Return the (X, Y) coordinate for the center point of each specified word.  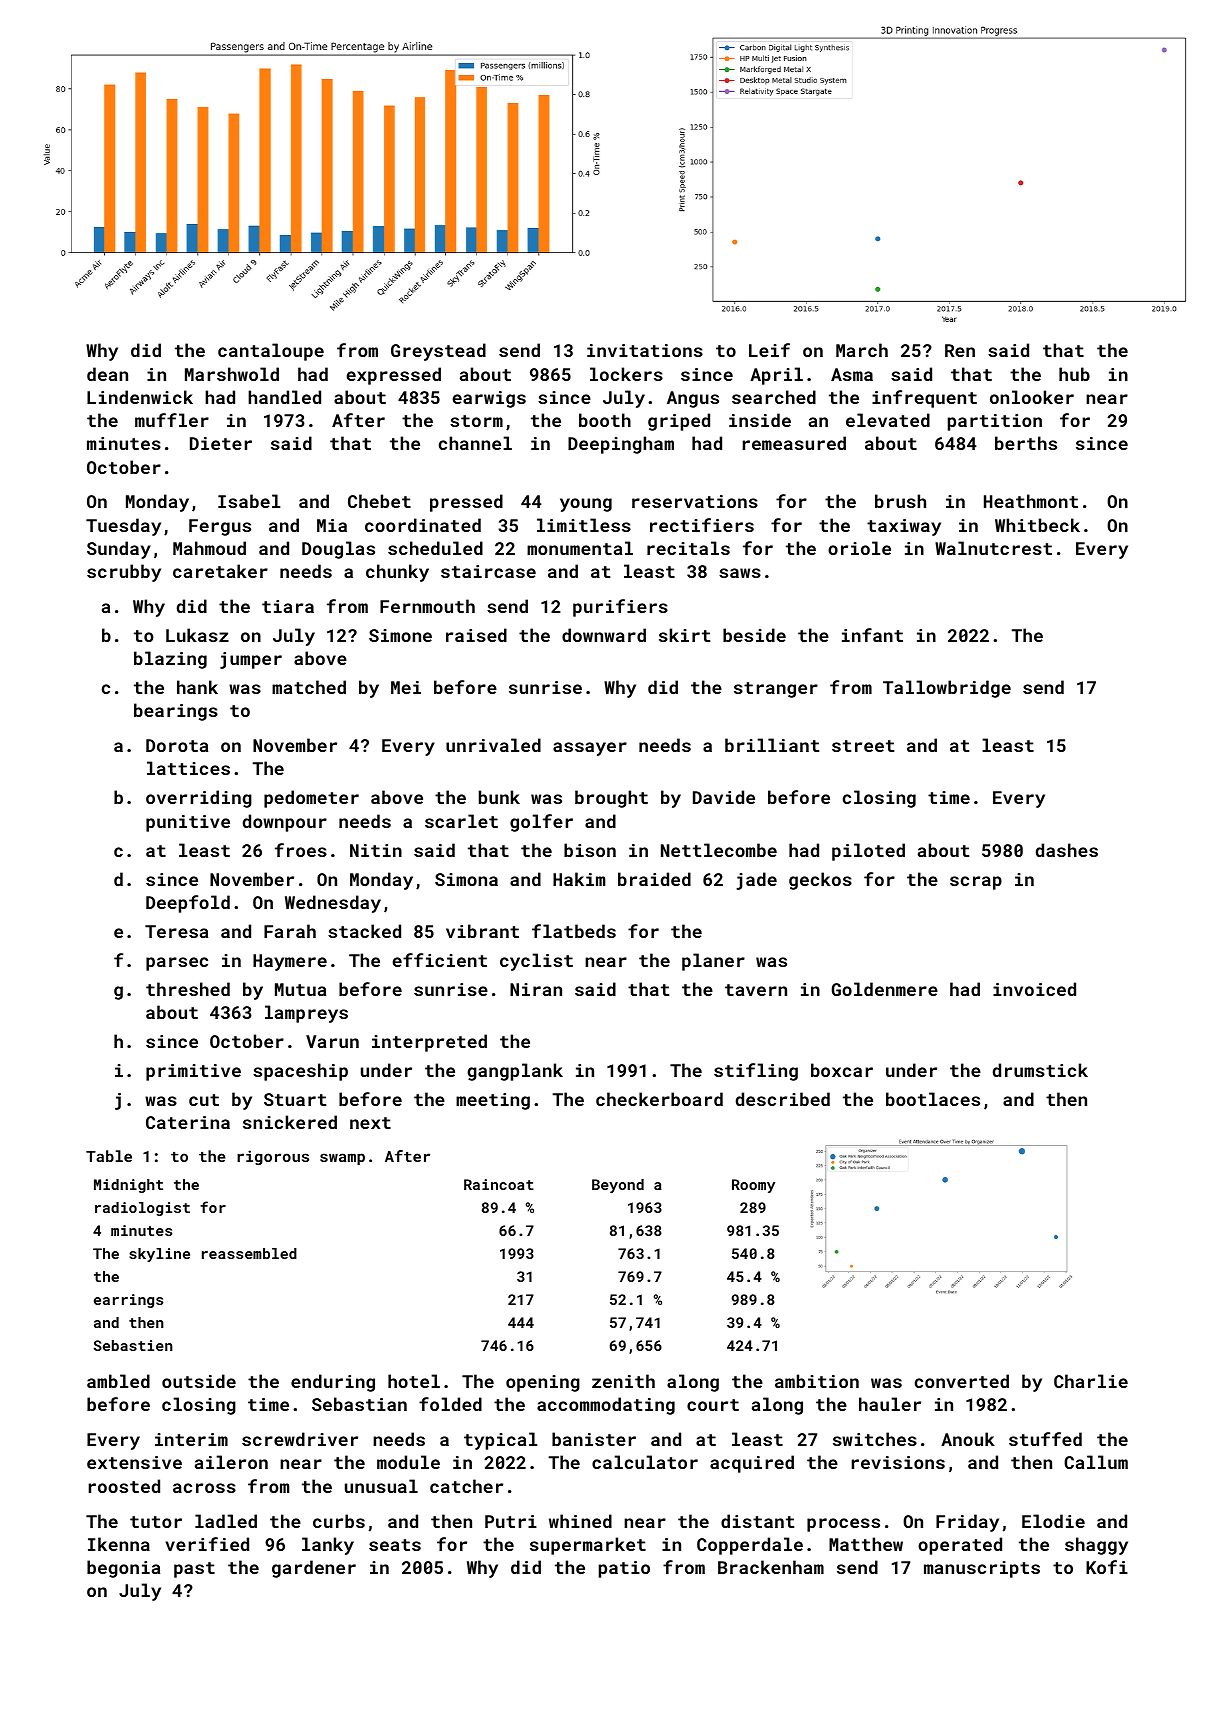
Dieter (221, 443)
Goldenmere (885, 989)
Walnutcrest (993, 548)
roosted (124, 1486)
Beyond (618, 1186)
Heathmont (1031, 501)
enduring (333, 1383)
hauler (890, 1404)
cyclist (536, 962)
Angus (693, 399)
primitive (193, 1072)
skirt (684, 635)
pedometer (311, 799)
